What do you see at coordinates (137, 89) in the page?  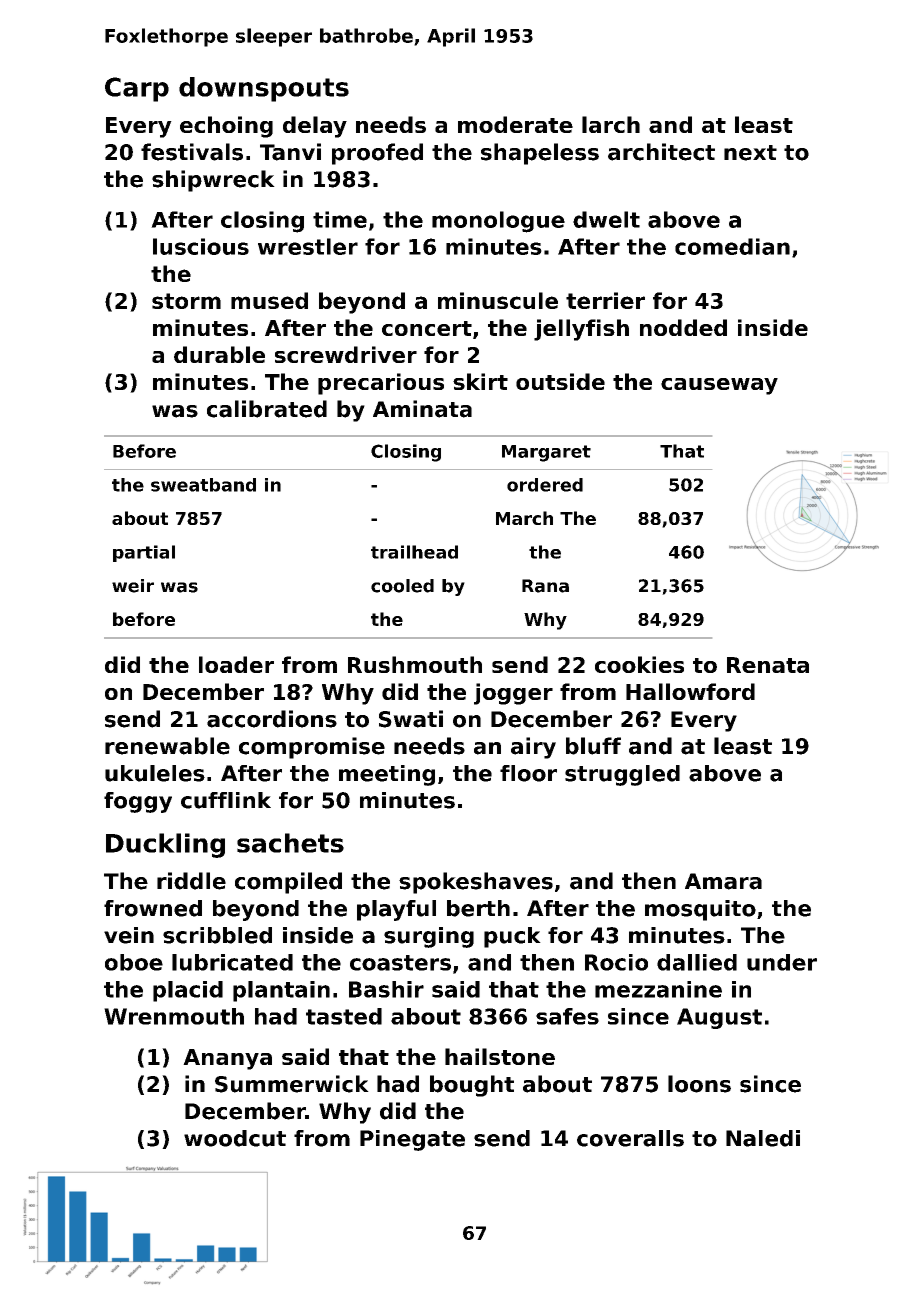 I see `Carp` at bounding box center [137, 89].
